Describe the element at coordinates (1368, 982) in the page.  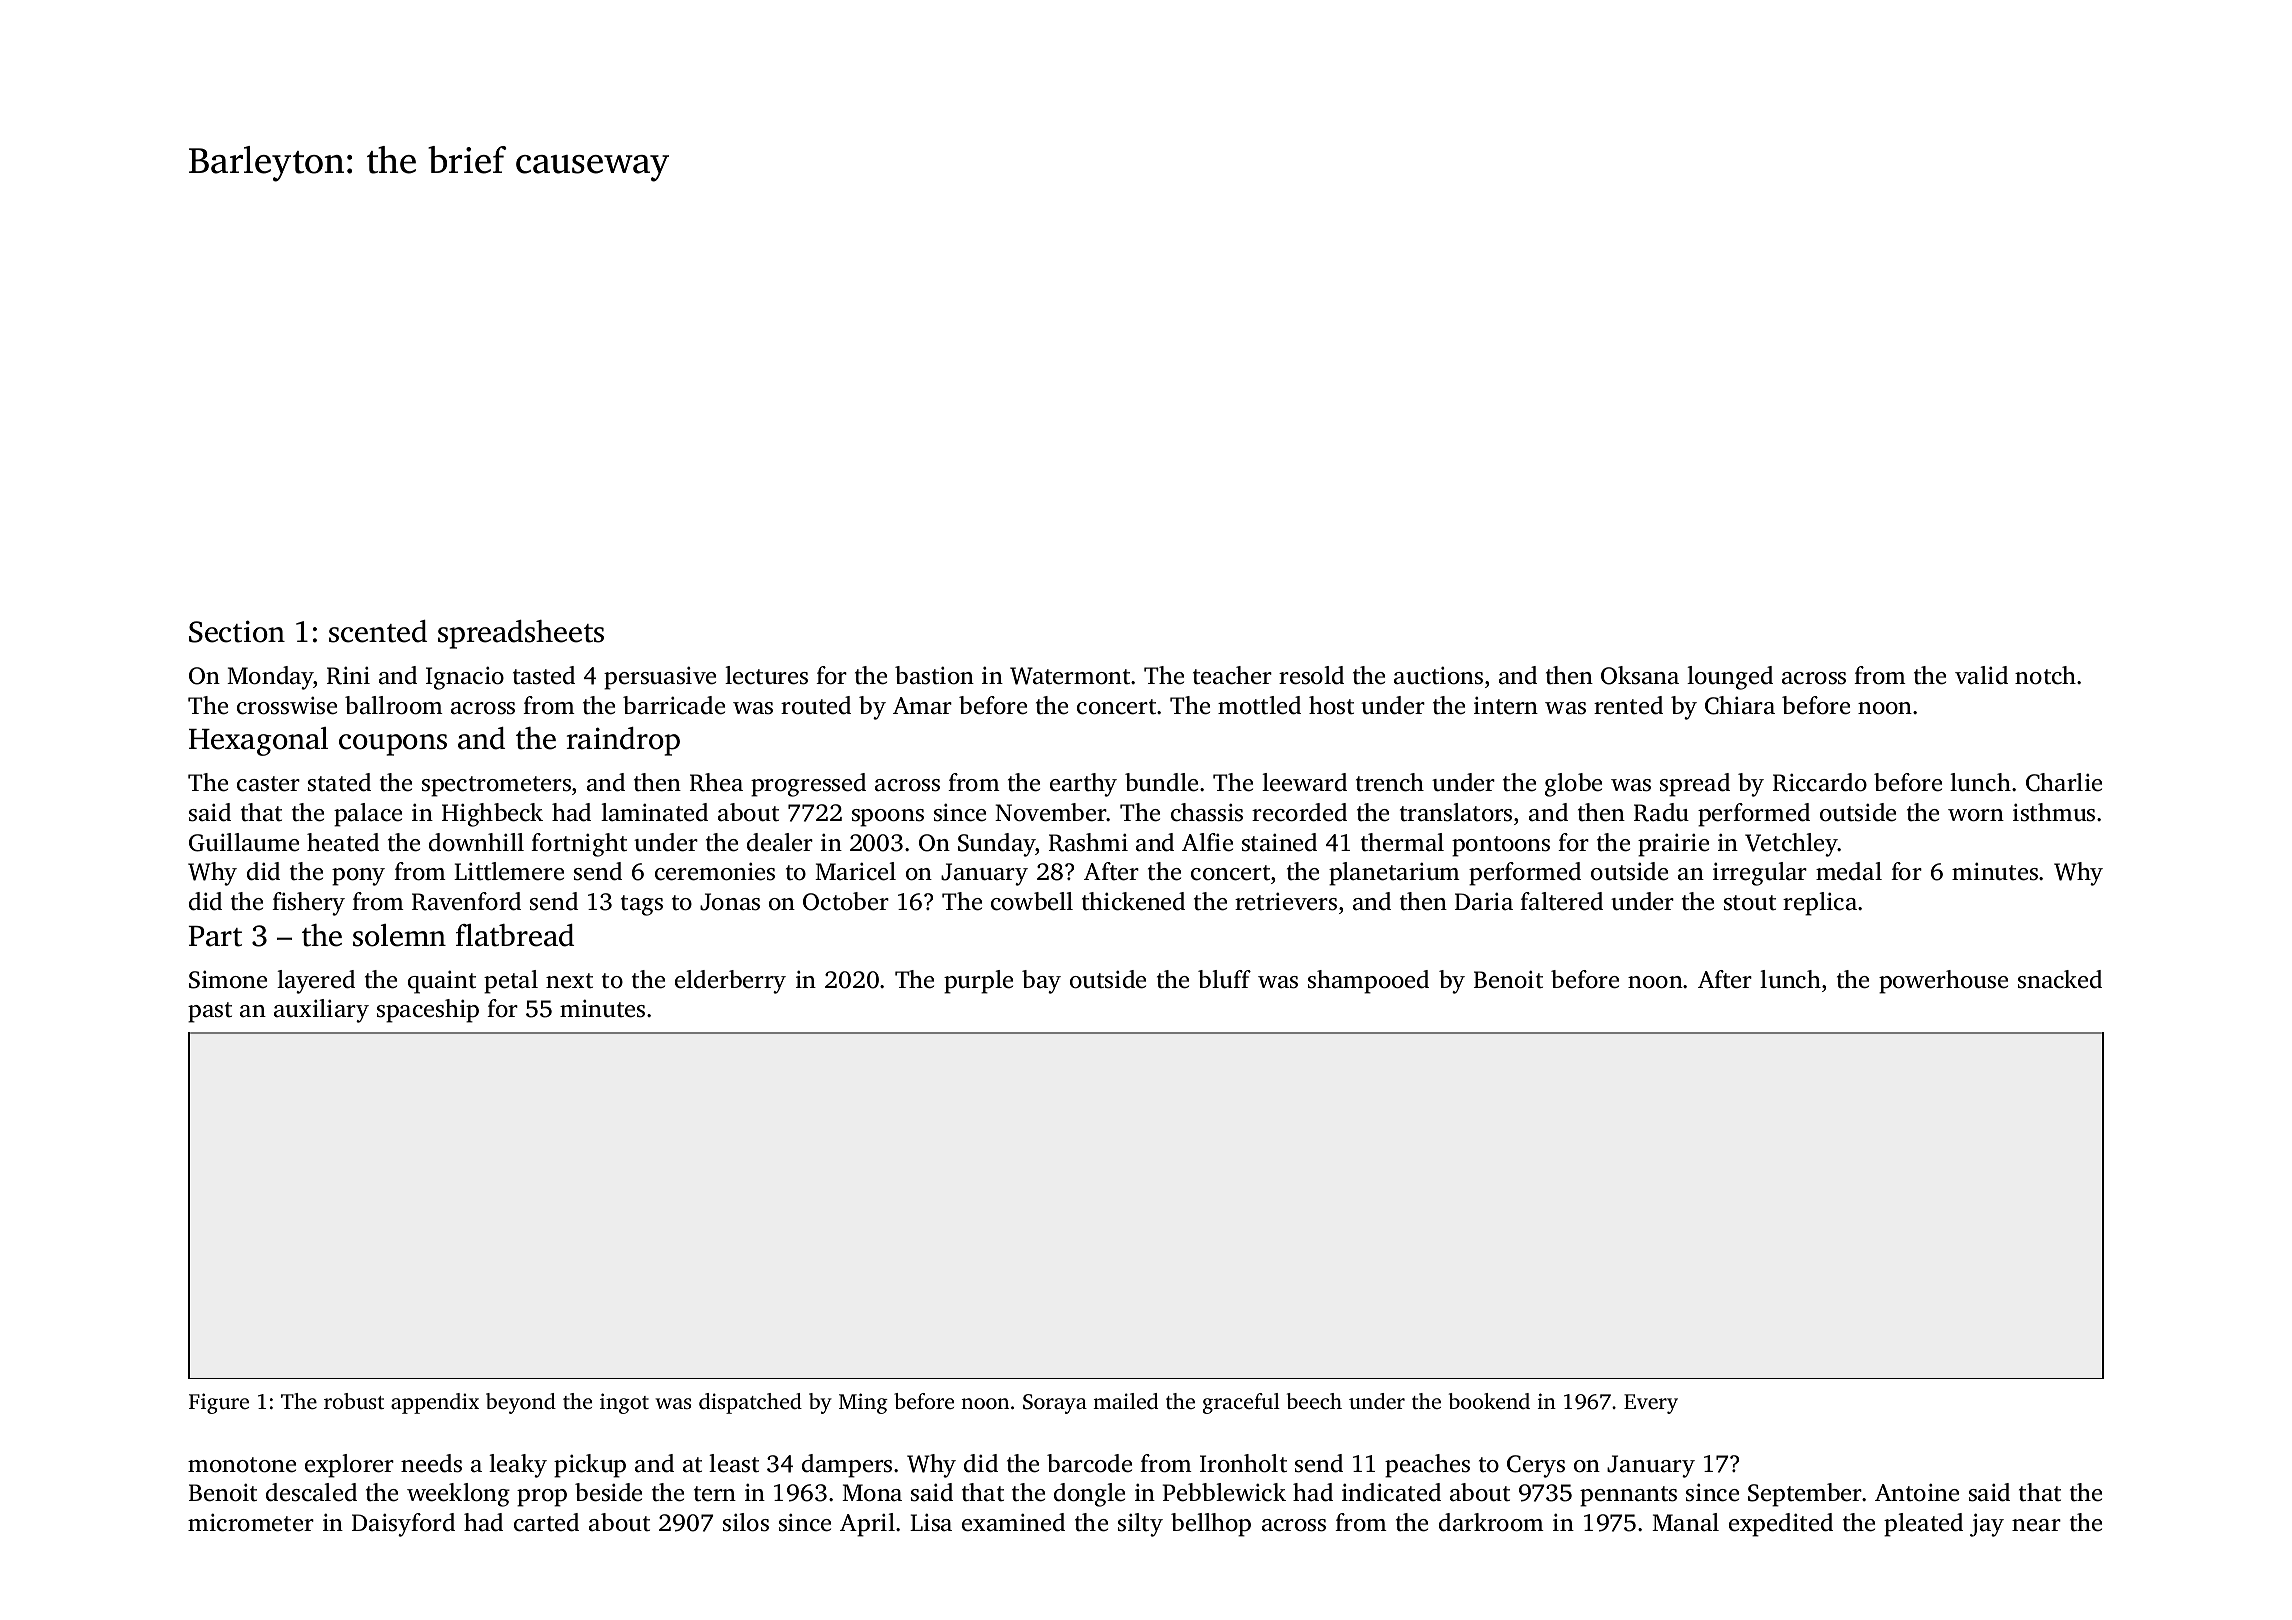
I see `shampooed` at that location.
